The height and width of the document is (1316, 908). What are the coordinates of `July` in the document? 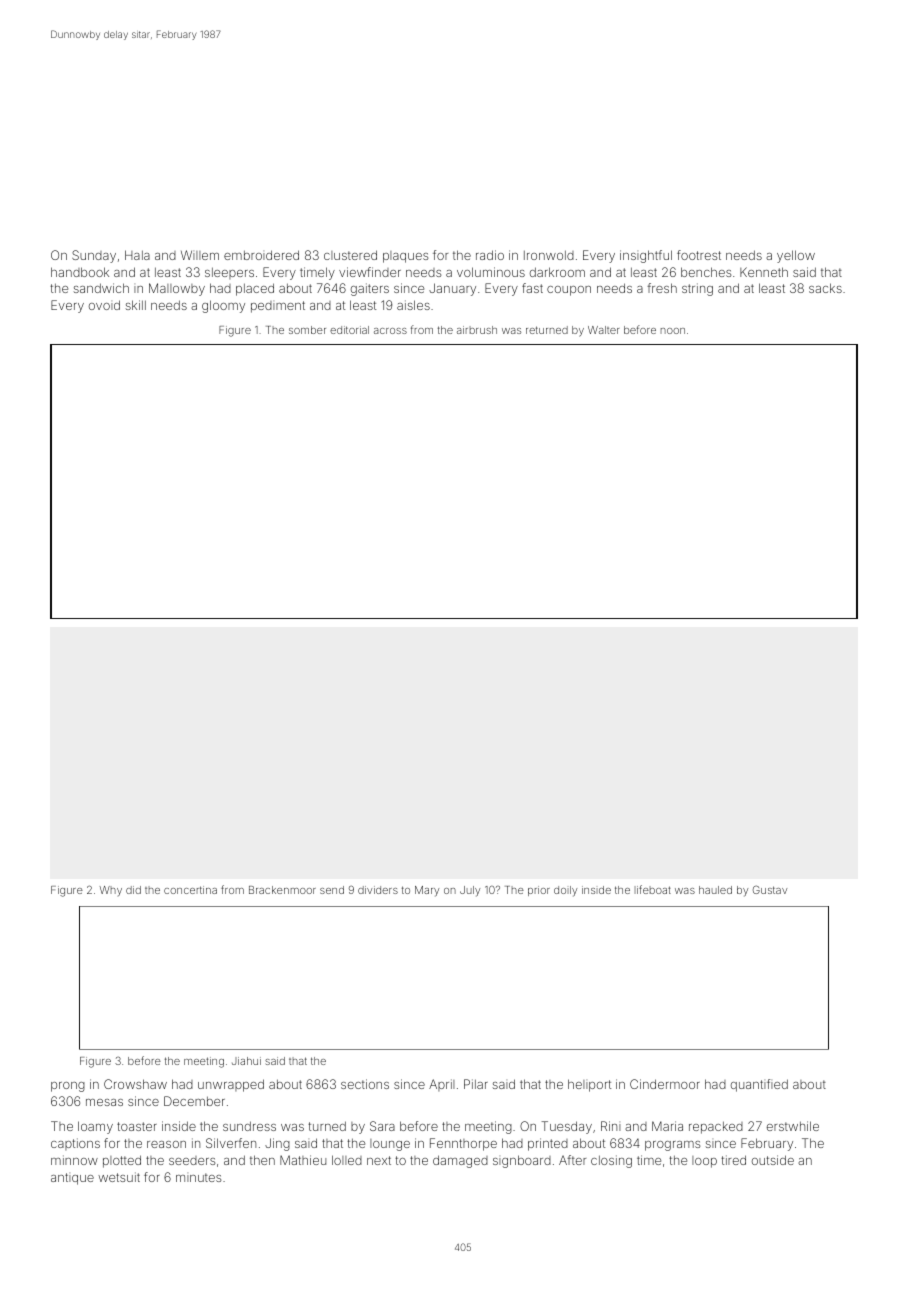 It's located at (470, 891).
